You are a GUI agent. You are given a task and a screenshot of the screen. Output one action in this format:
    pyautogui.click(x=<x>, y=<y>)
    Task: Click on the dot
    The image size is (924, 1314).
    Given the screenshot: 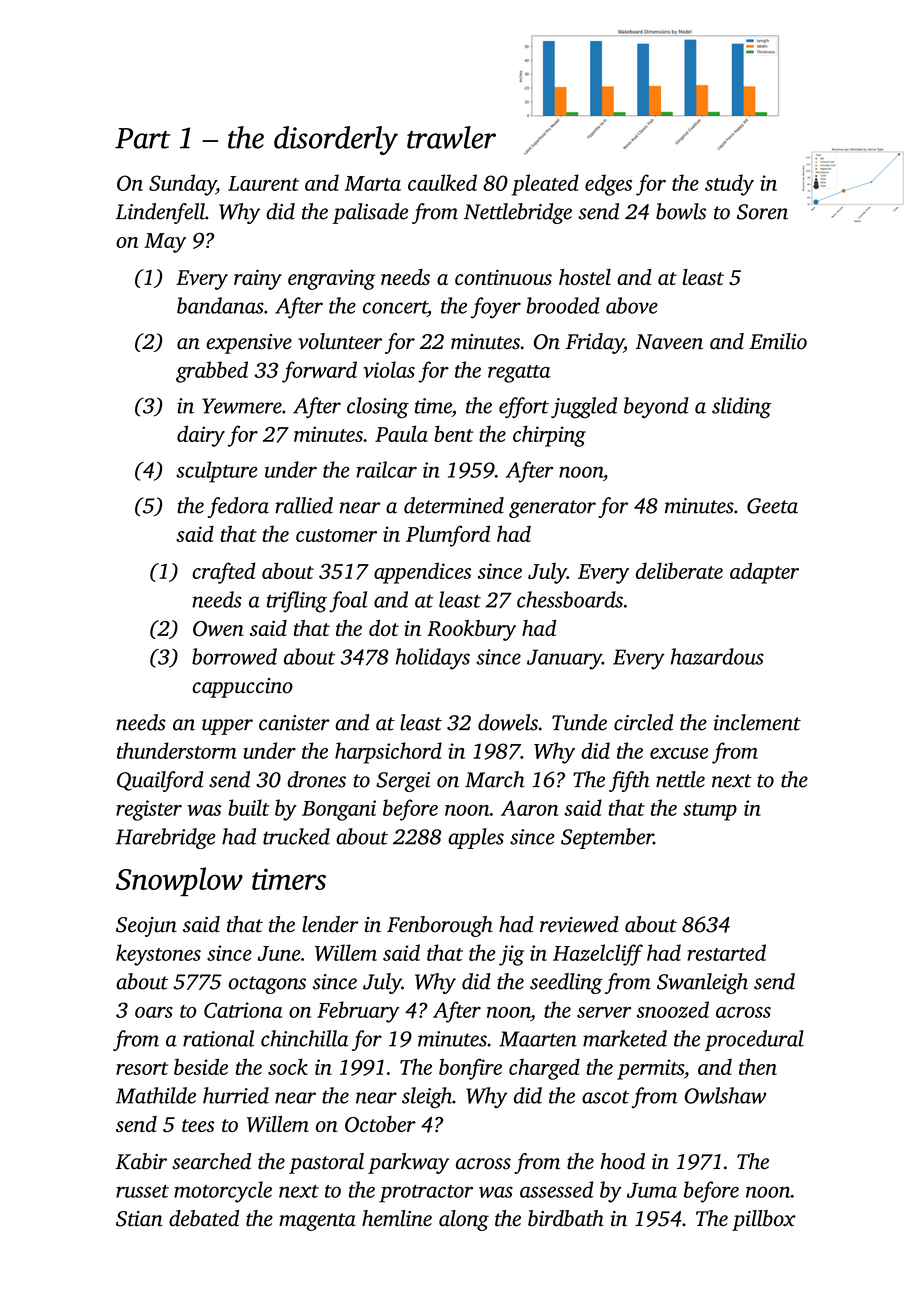 What is the action you would take?
    pyautogui.click(x=384, y=628)
